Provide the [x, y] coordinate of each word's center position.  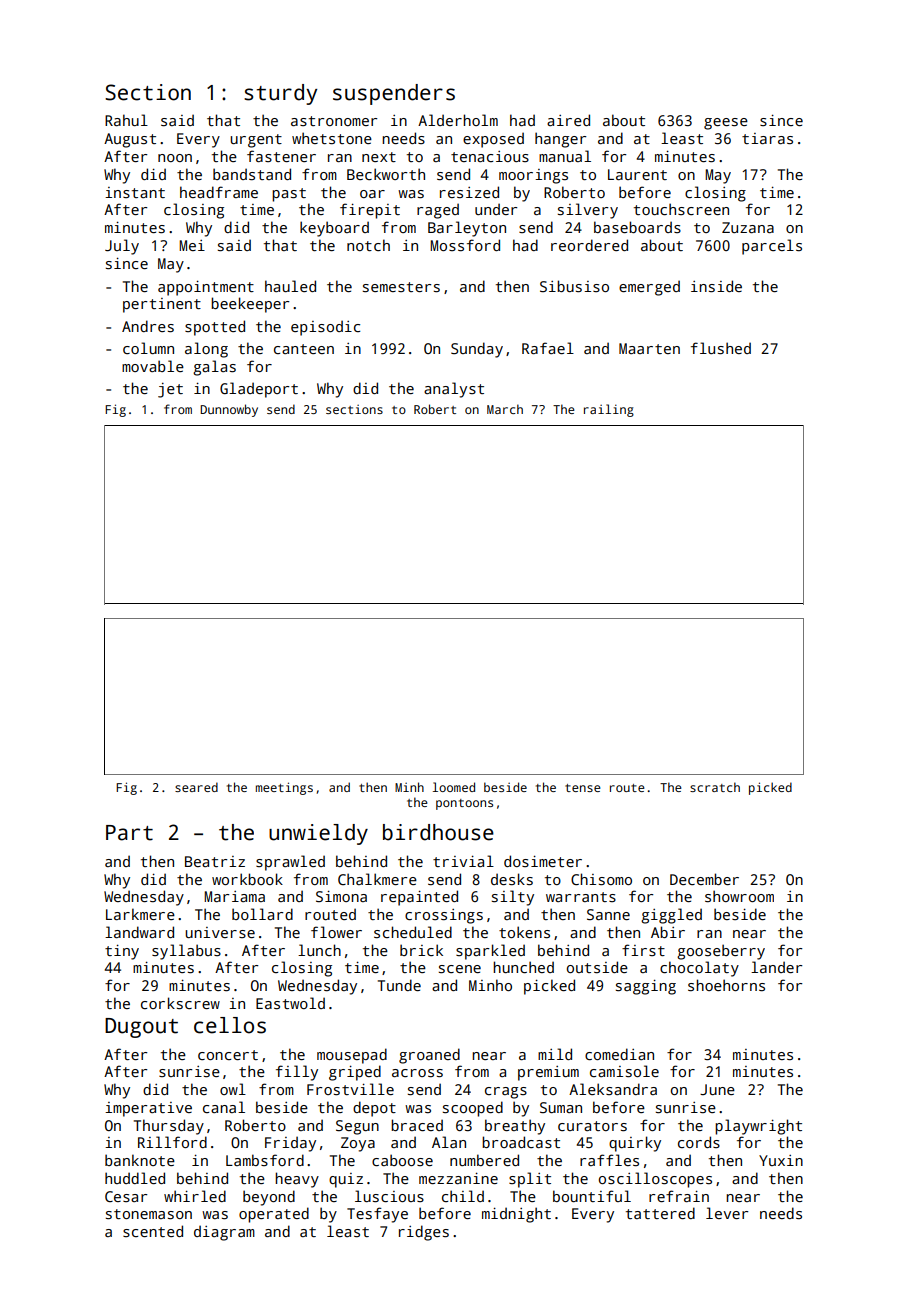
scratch [715, 787]
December [704, 879]
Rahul [126, 120]
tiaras [767, 138]
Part [129, 833]
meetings [284, 788]
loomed [454, 787]
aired [568, 120]
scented [153, 1231]
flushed [721, 348]
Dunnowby [229, 410]
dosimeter [543, 861]
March [505, 409]
